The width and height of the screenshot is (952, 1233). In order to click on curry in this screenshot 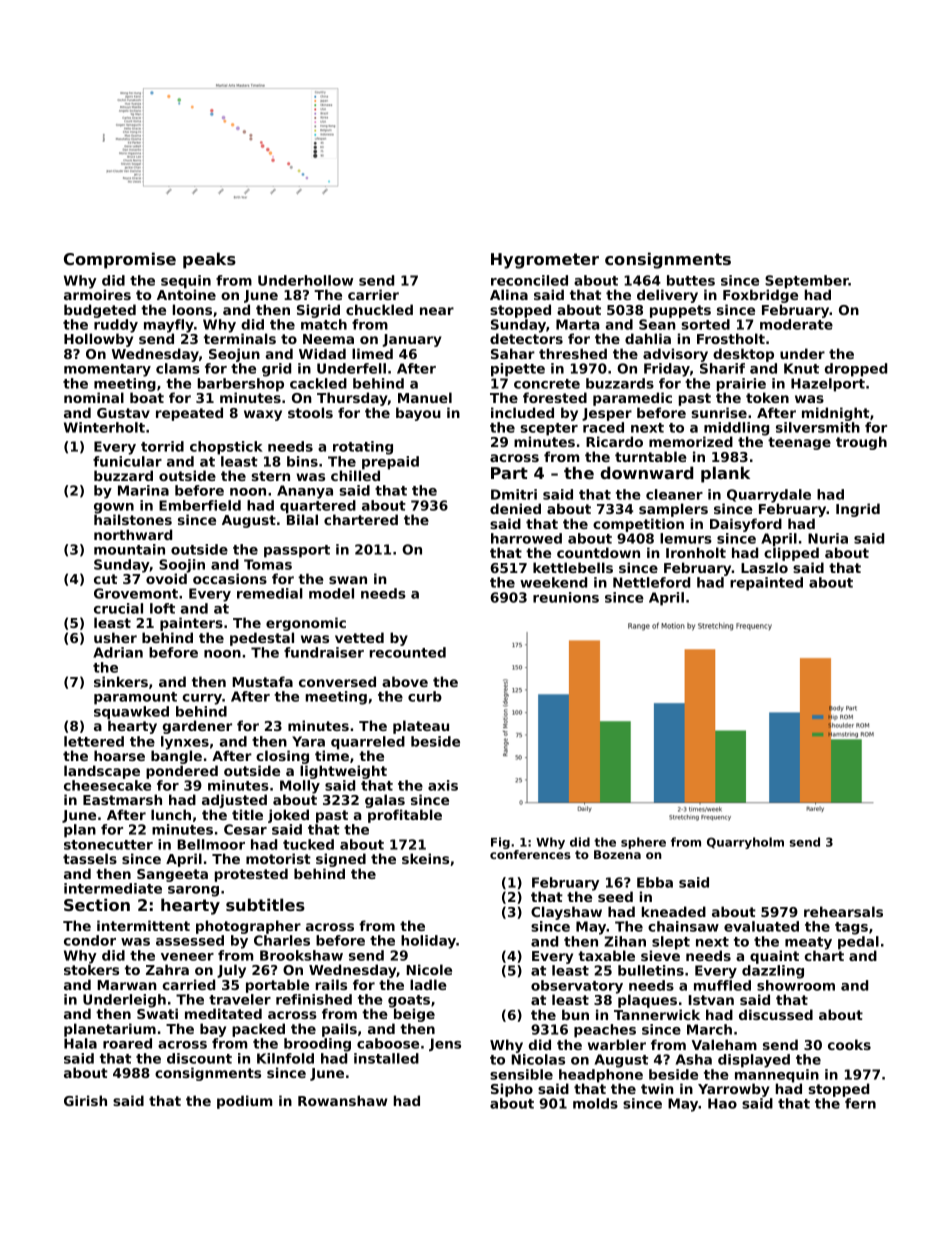, I will do `click(202, 699)`.
